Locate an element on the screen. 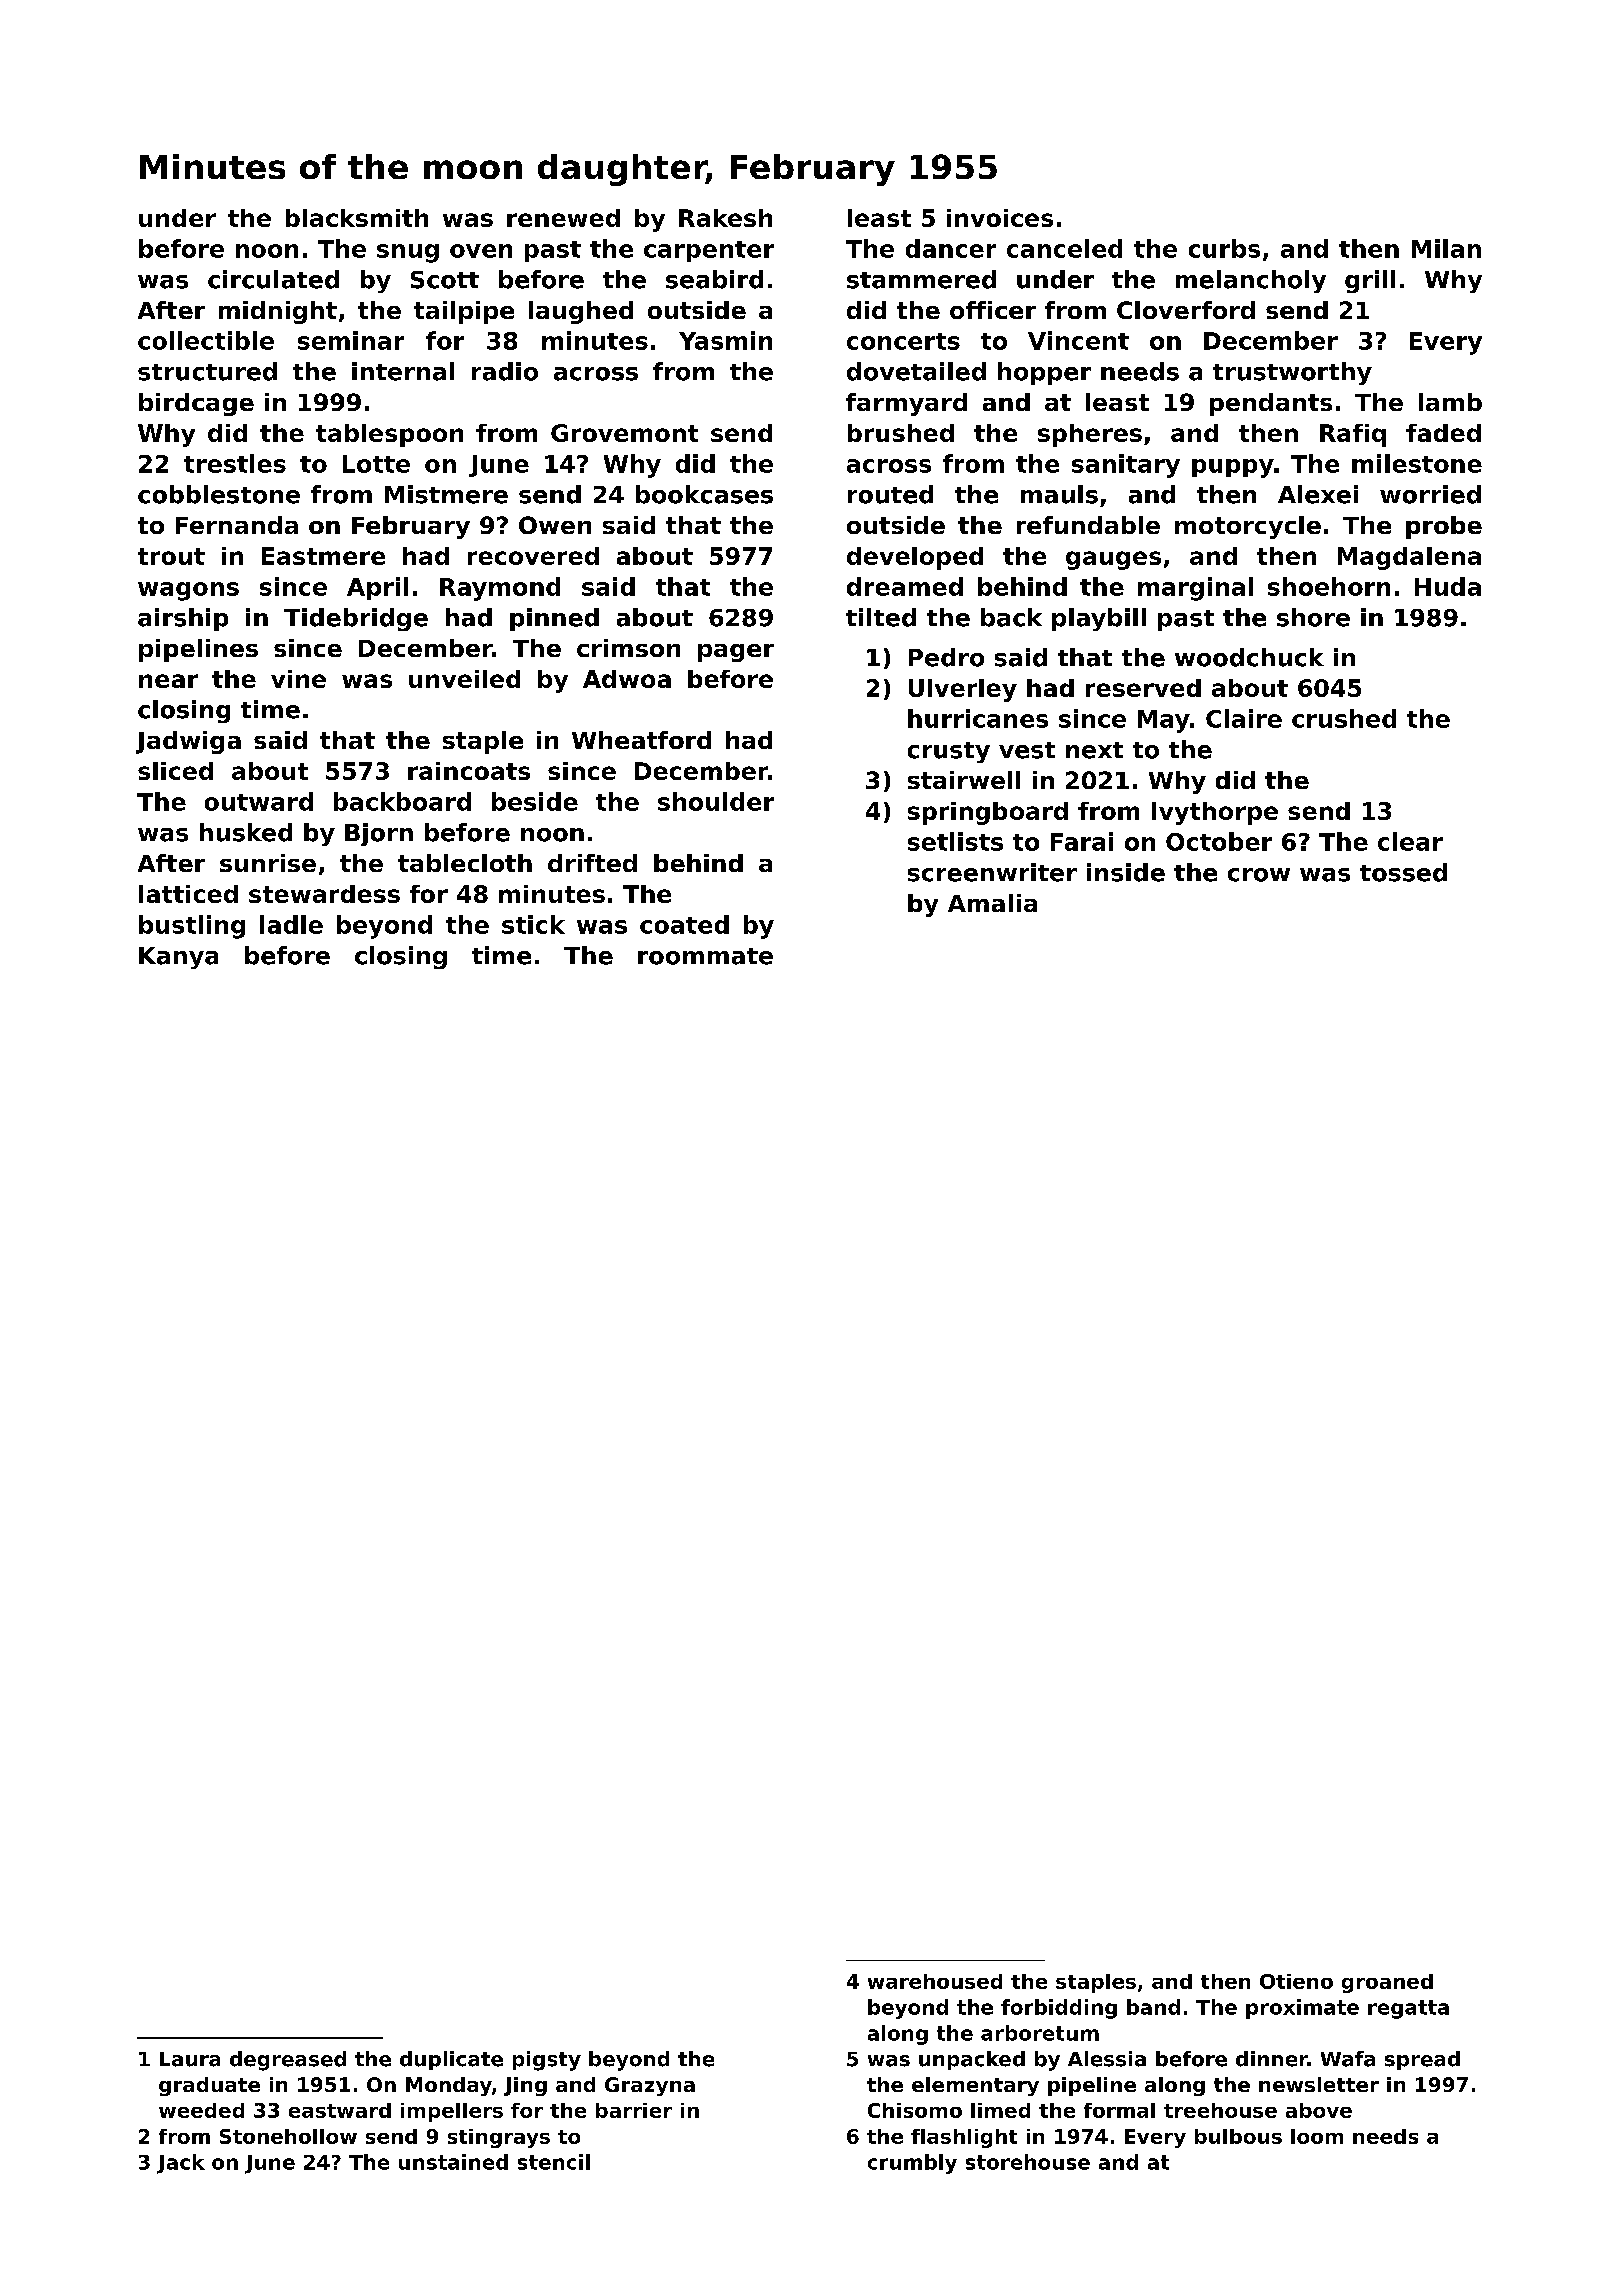  Kanya is located at coordinates (178, 958).
